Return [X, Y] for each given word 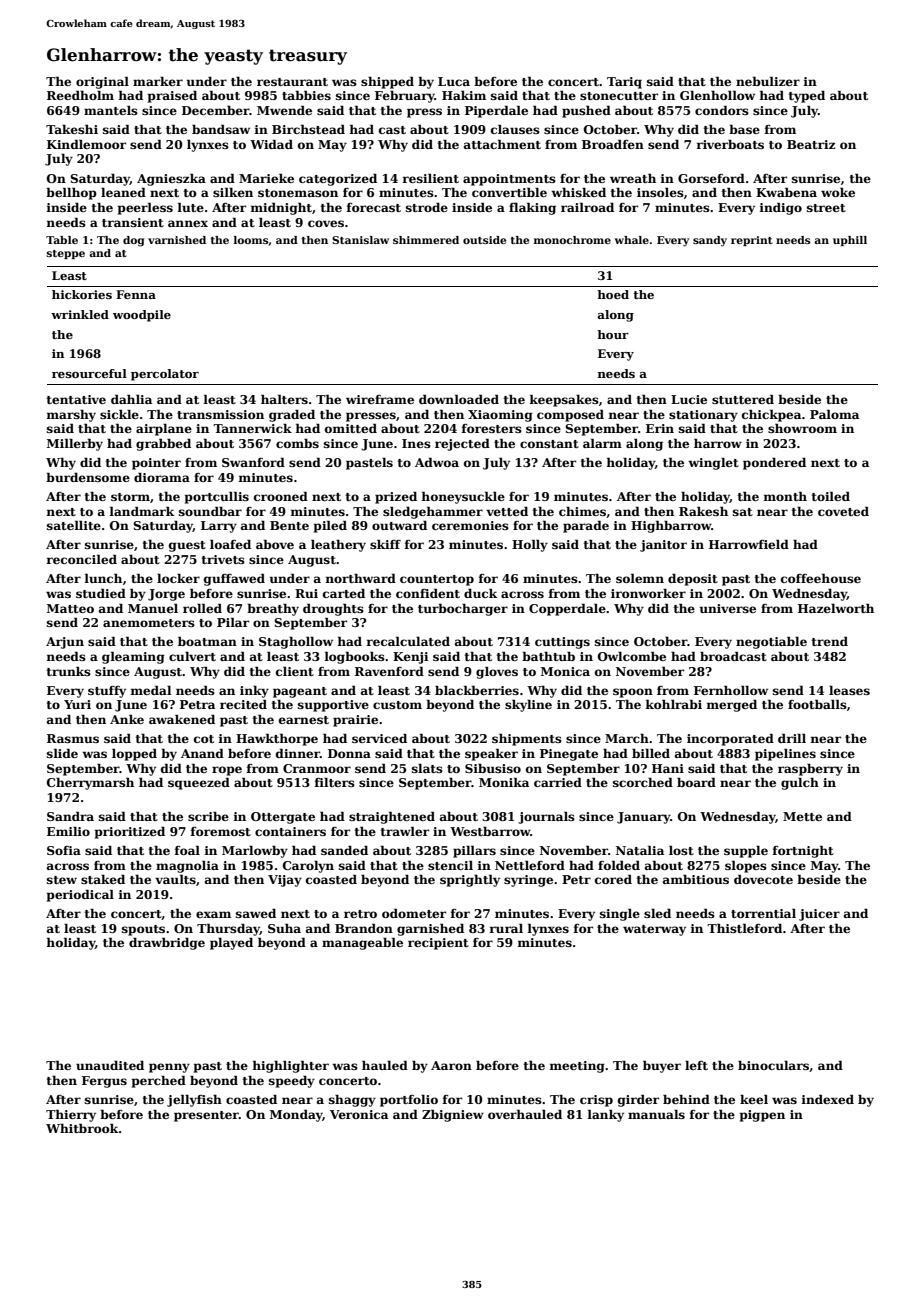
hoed [613, 294]
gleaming [133, 657]
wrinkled [80, 314]
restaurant [292, 82]
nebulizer [768, 81]
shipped [387, 82]
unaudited [110, 1065]
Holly [530, 545]
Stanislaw [360, 240]
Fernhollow [731, 690]
